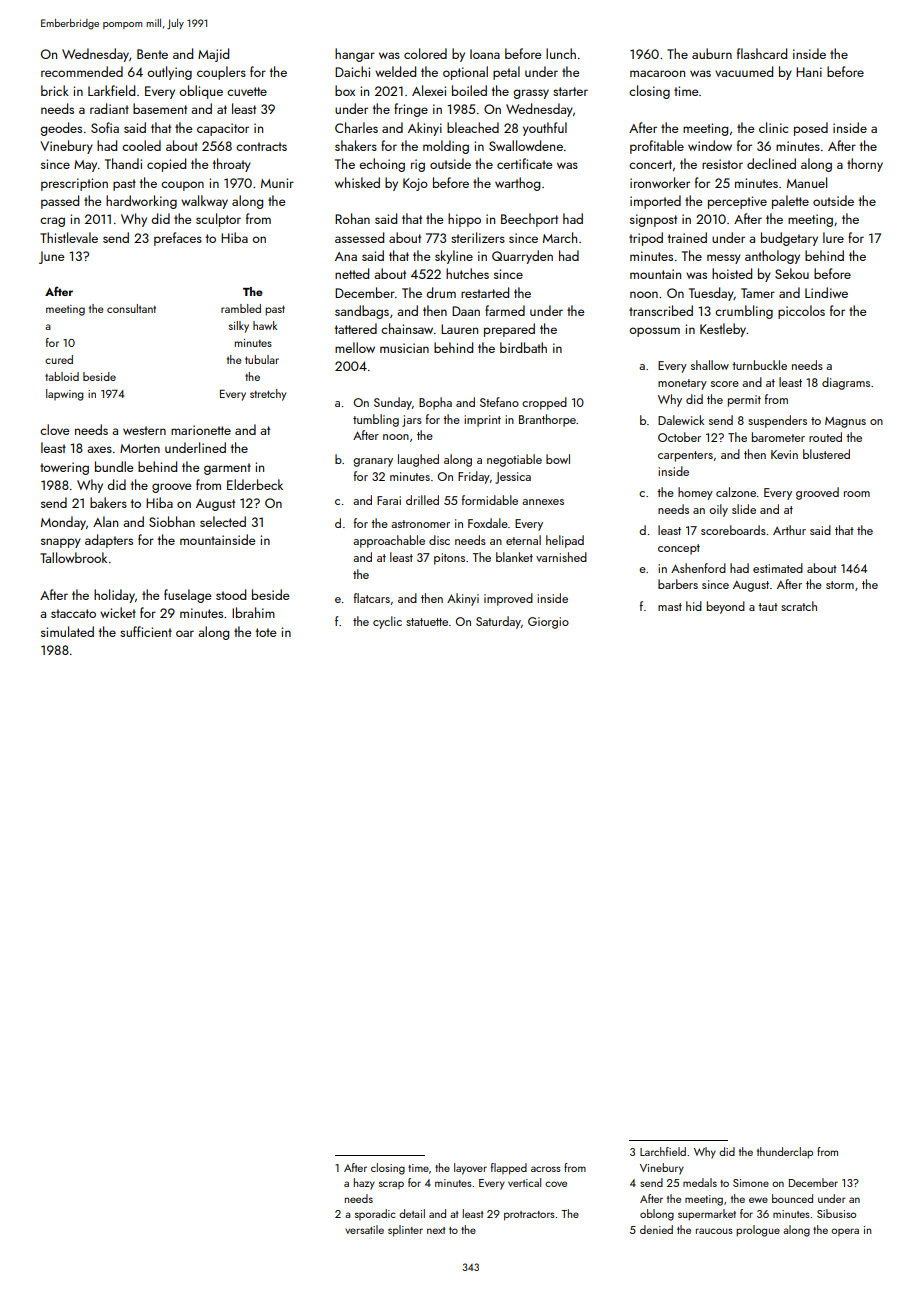 This screenshot has height=1308, width=924. Describe the element at coordinates (364, 1229) in the screenshot. I see `versatile` at that location.
